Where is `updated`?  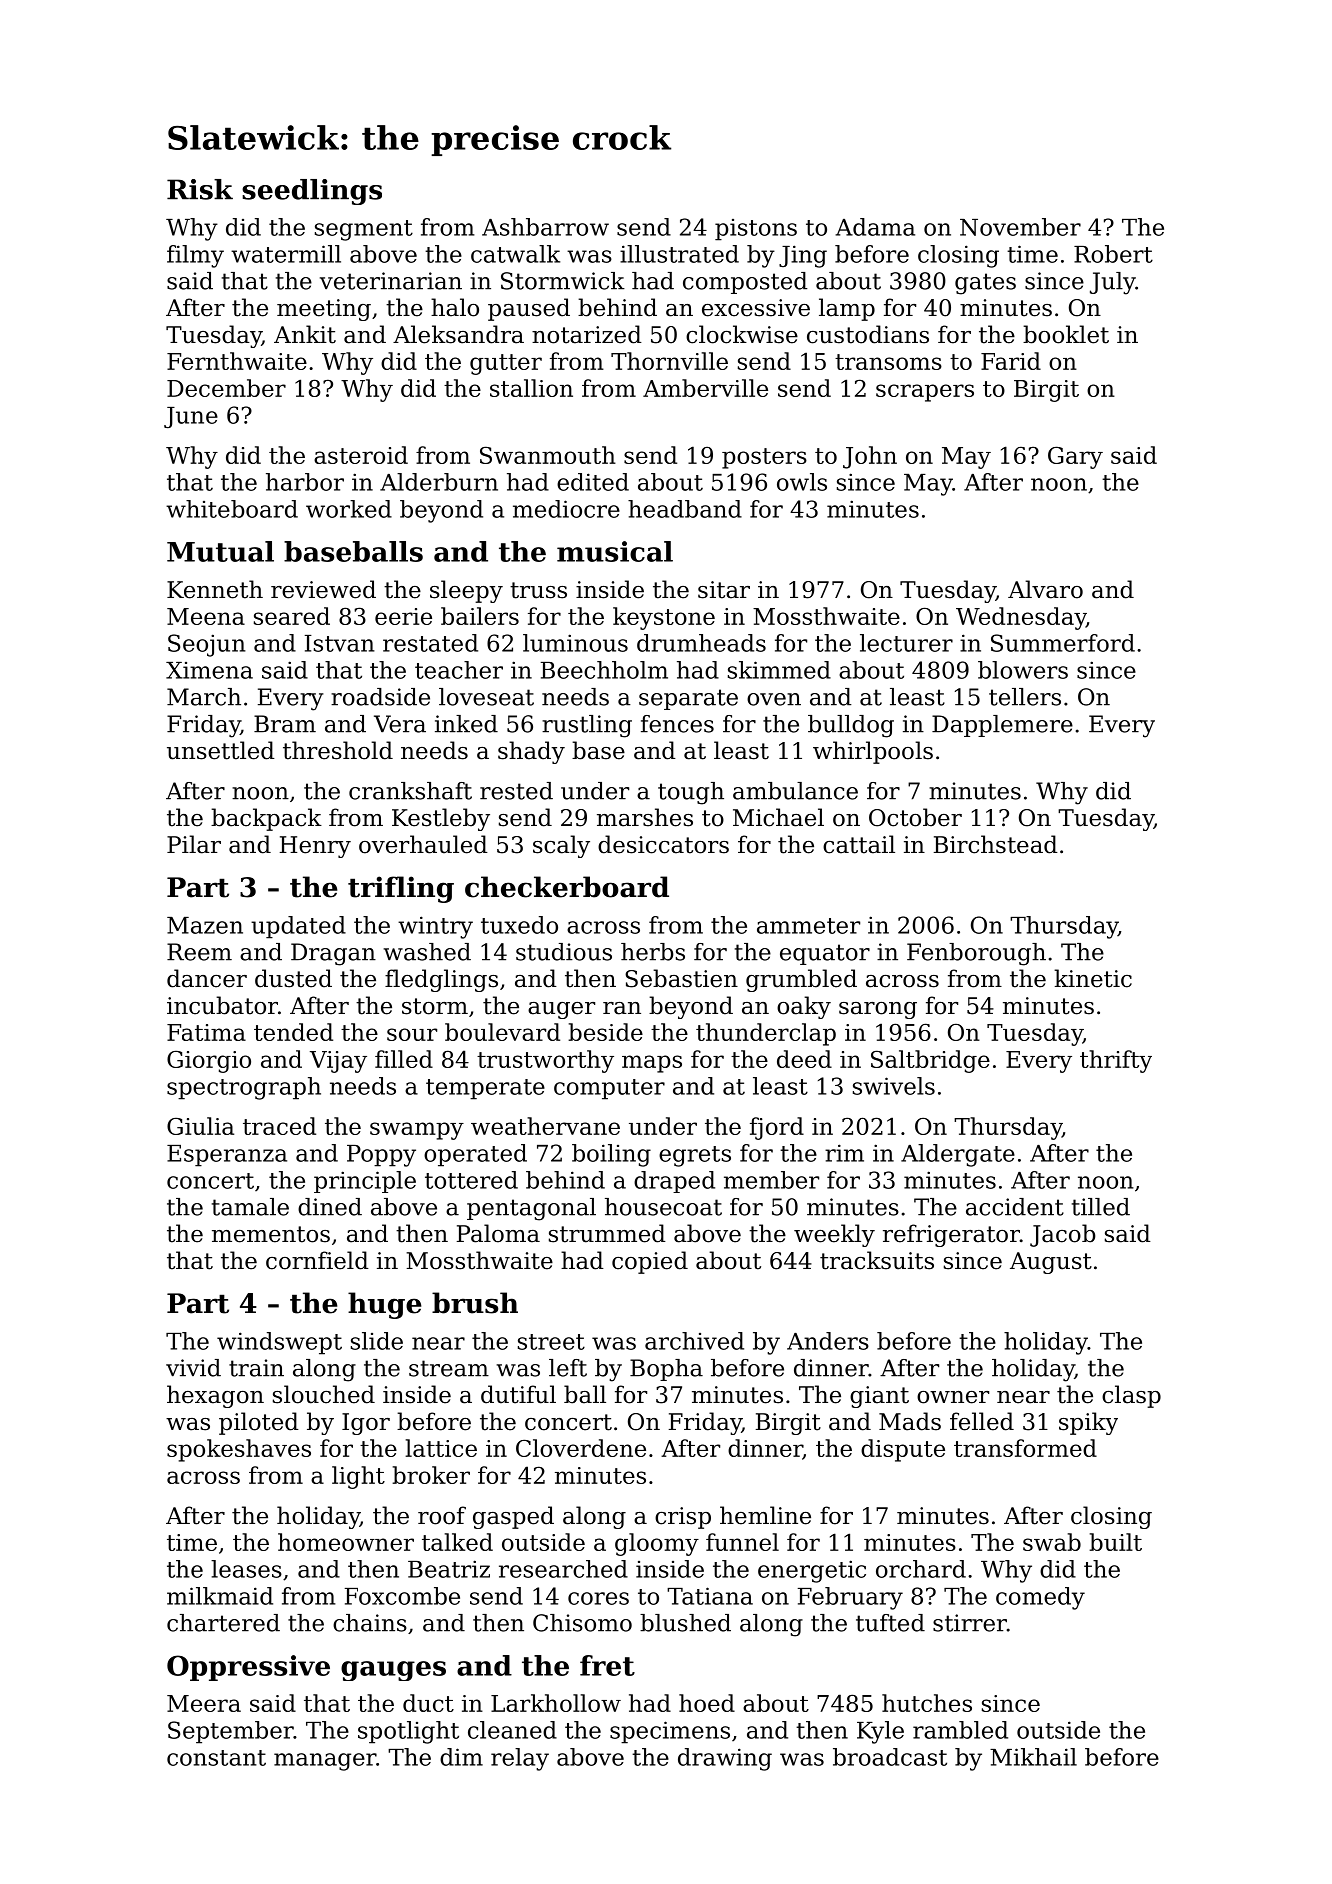 updated is located at coordinates (298, 927).
